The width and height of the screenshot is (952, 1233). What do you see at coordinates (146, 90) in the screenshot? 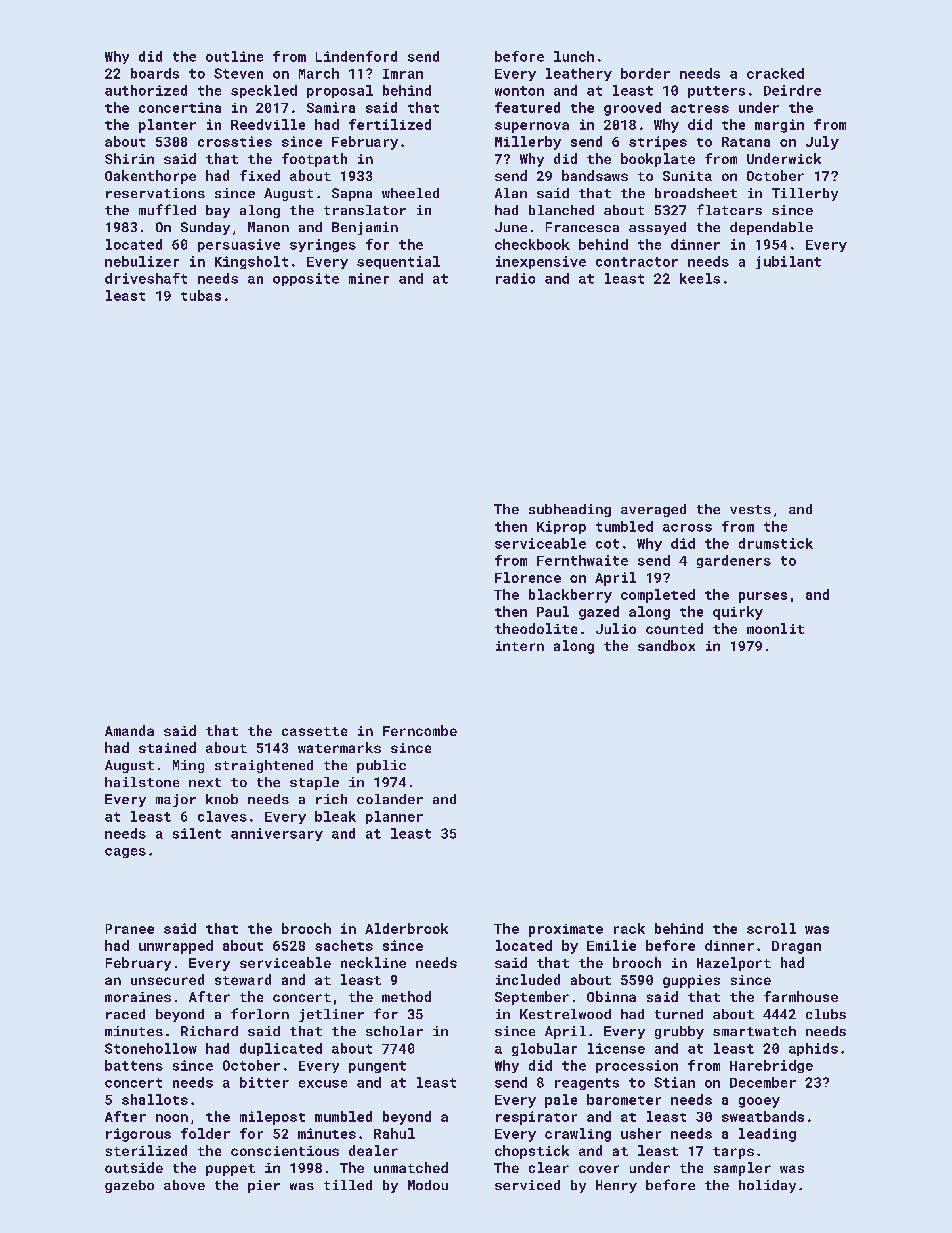
I see `authorized` at bounding box center [146, 90].
